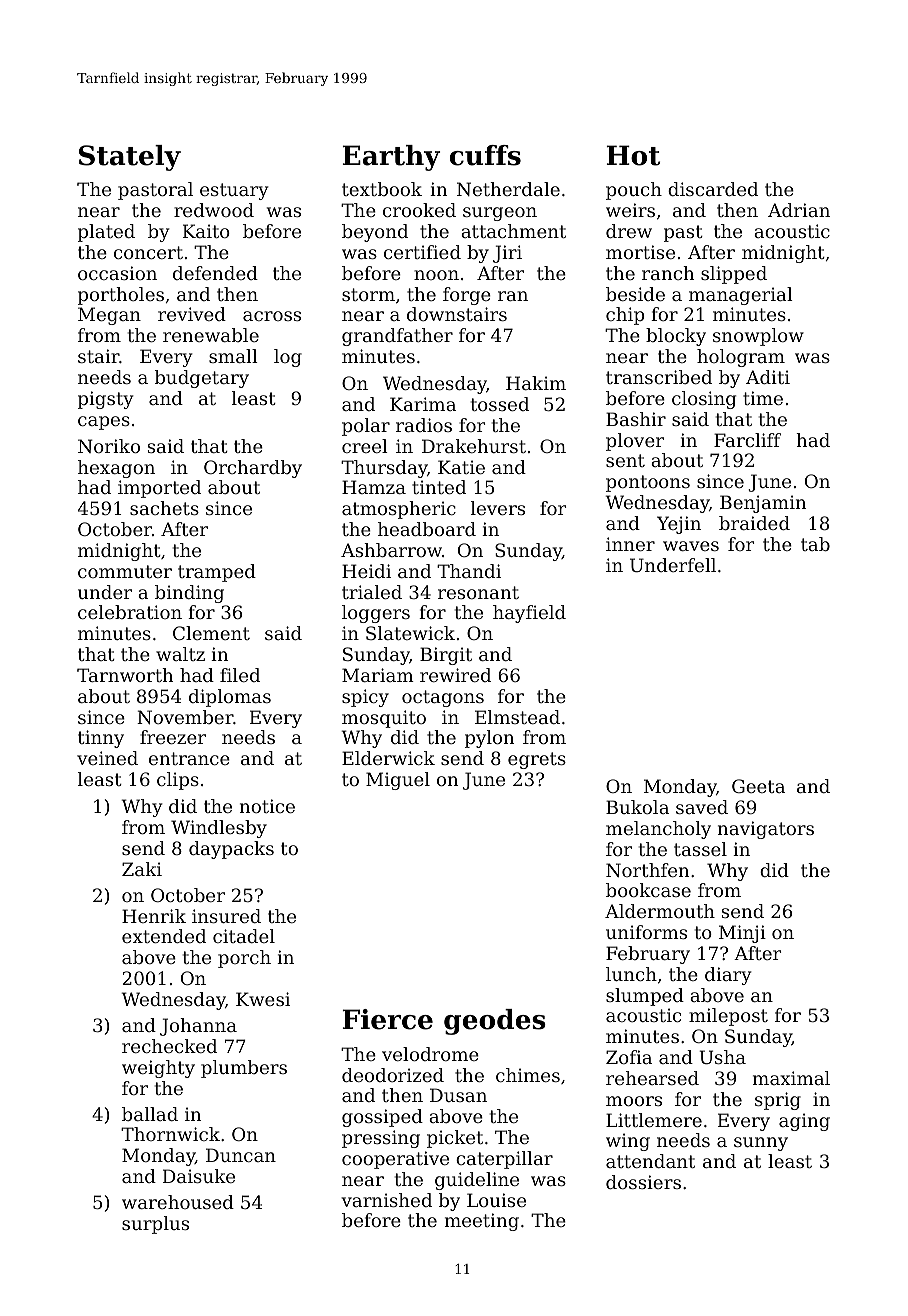 Image resolution: width=908 pixels, height=1316 pixels. Describe the element at coordinates (766, 830) in the document. I see `navigators` at that location.
